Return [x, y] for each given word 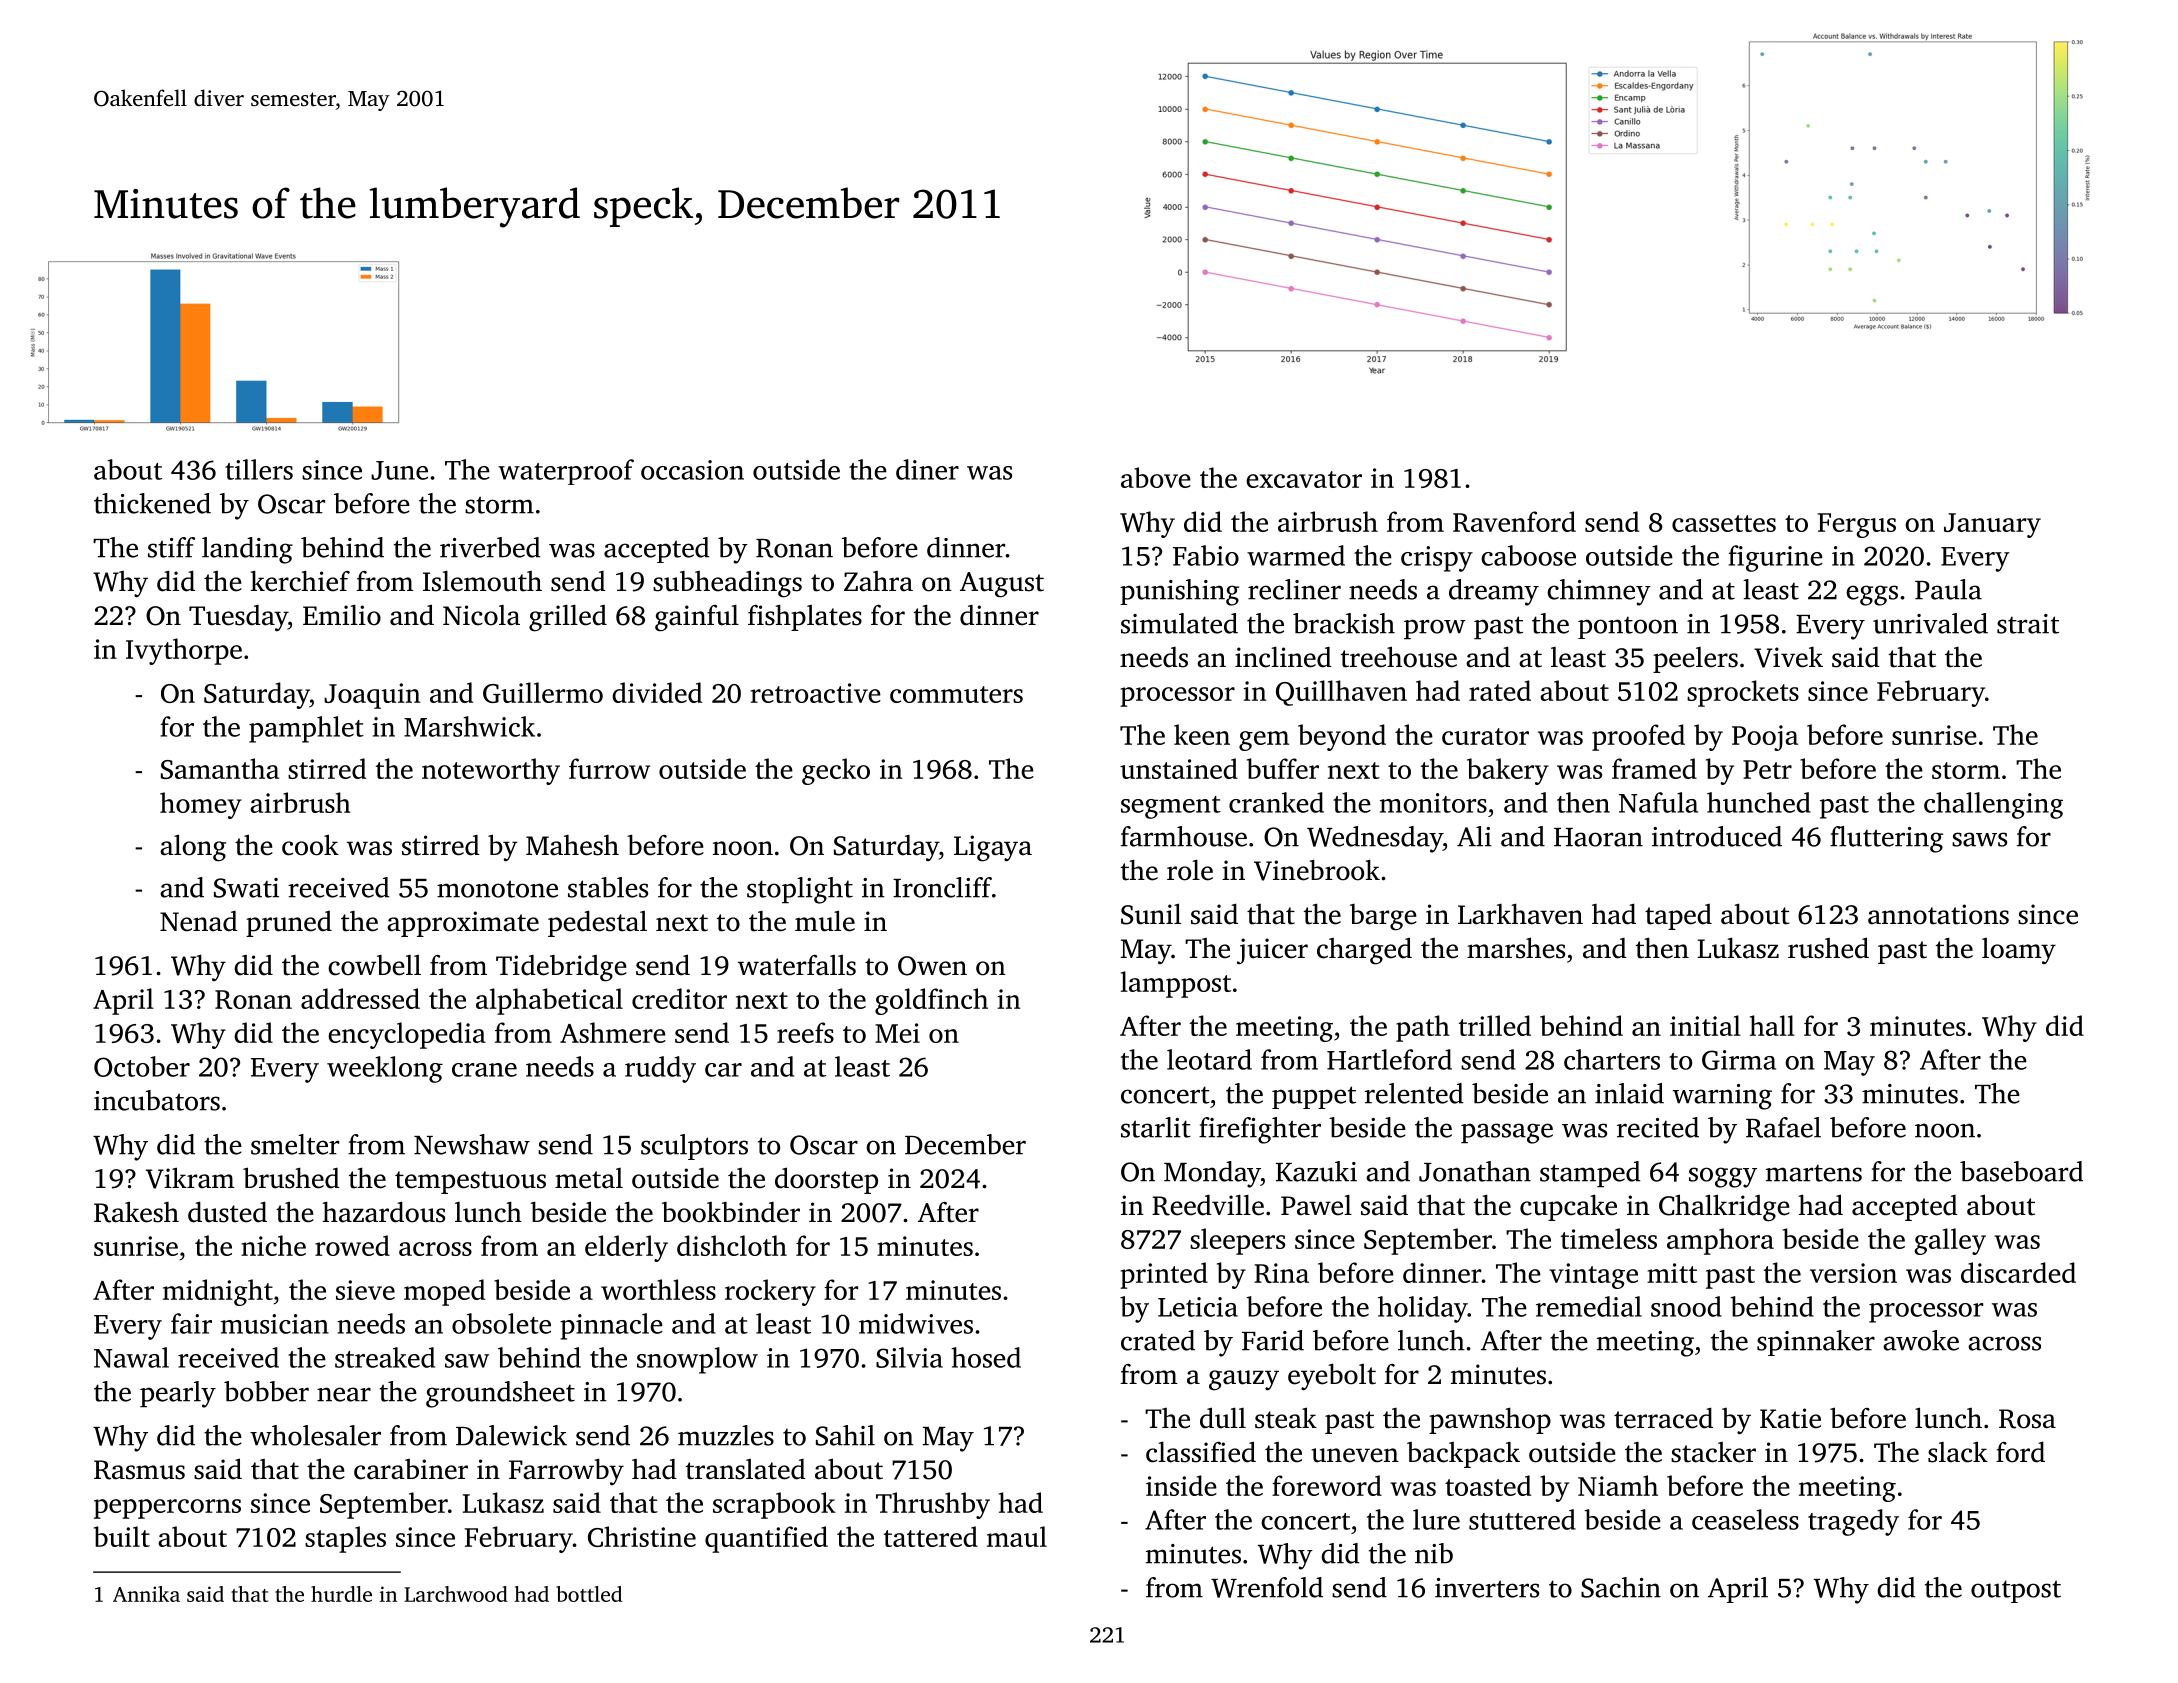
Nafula [1658, 802]
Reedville [1208, 1205]
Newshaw [472, 1144]
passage [1507, 1133]
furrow [609, 768]
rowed [352, 1245]
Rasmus [139, 1470]
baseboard [2021, 1171]
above [1156, 477]
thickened [152, 503]
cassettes [1724, 523]
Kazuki [1316, 1171]
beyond [1342, 737]
